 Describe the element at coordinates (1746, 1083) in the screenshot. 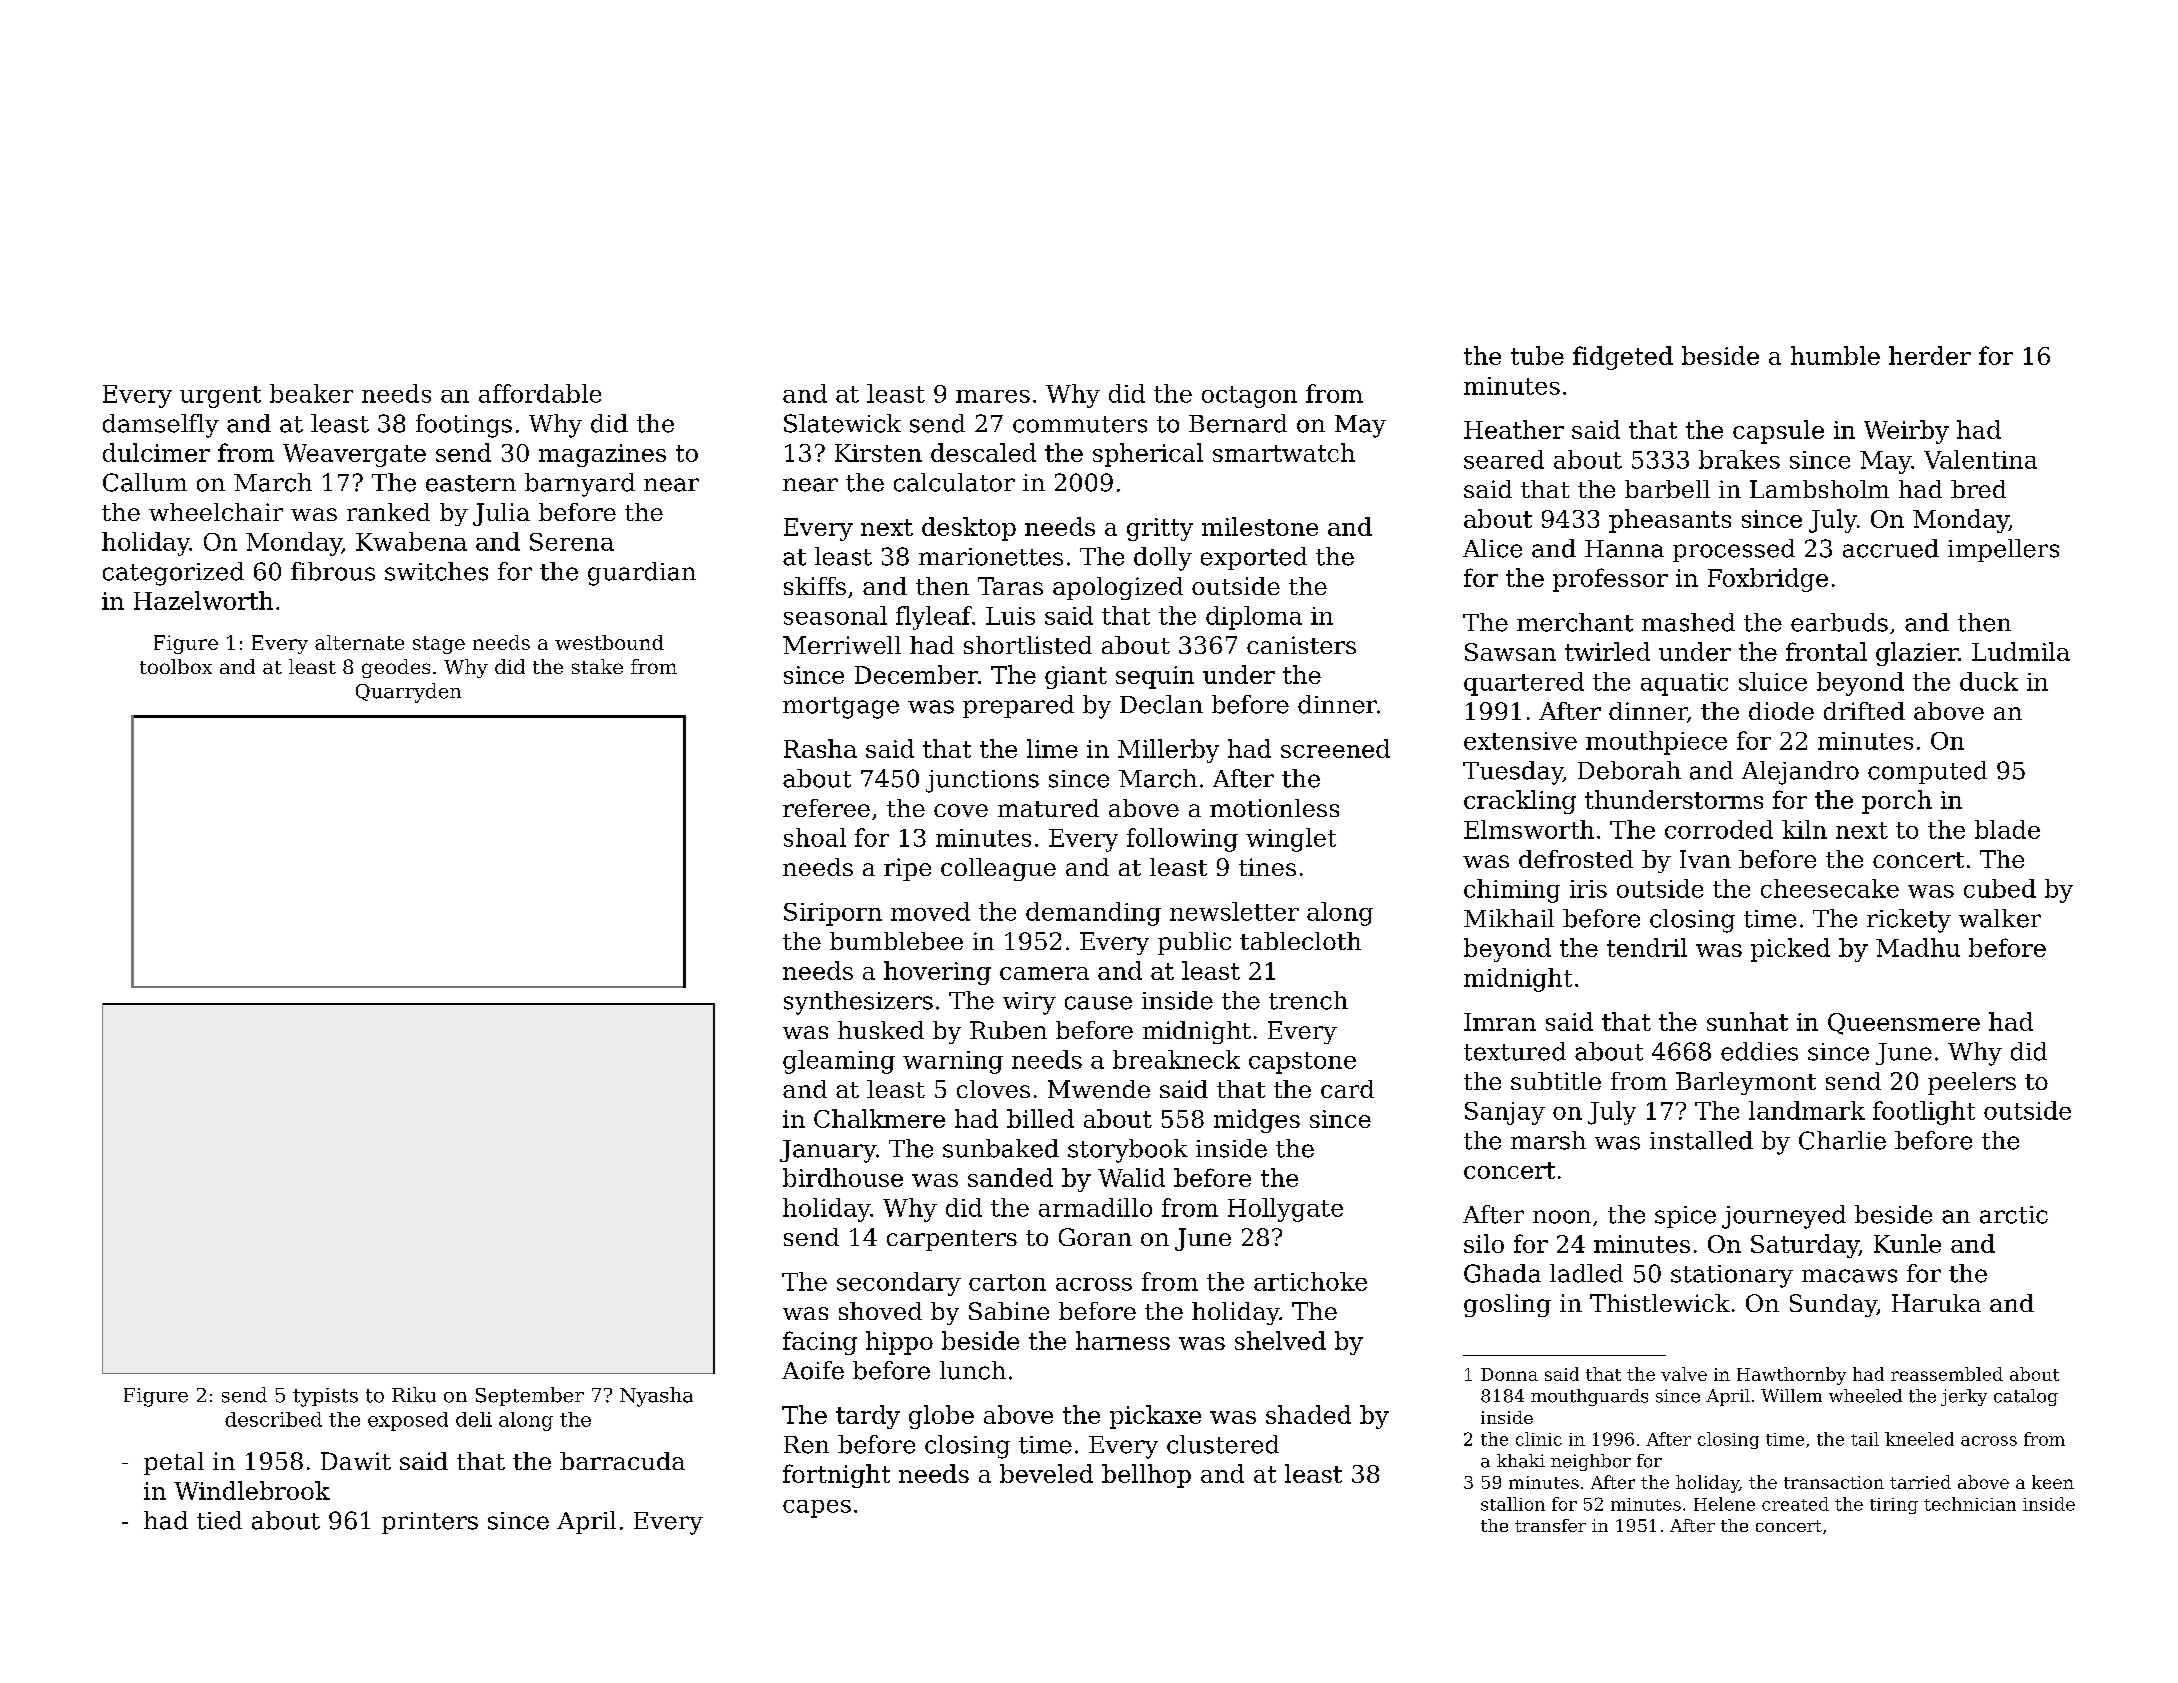

I see `Barleymont` at that location.
